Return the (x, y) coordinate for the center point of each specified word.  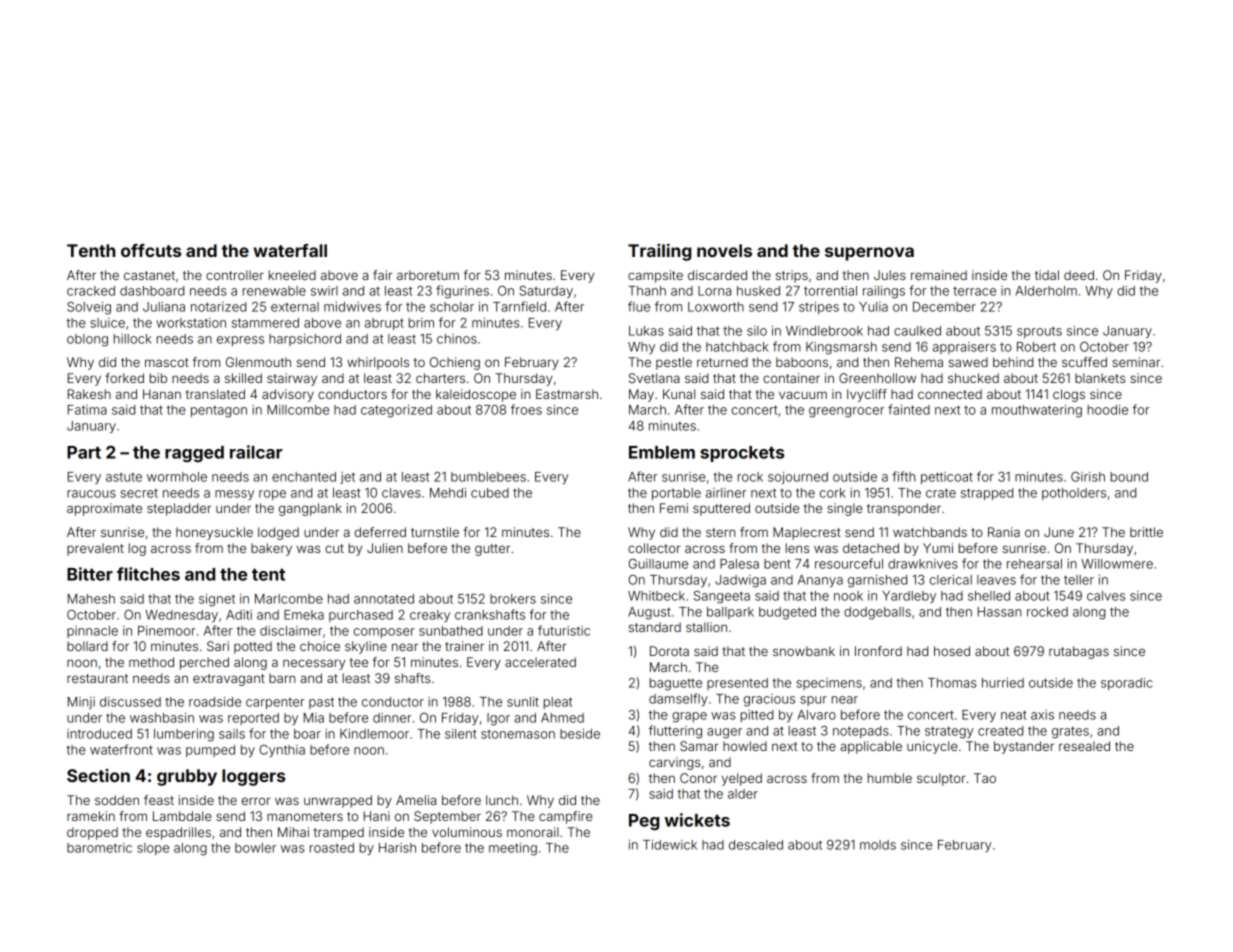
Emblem (662, 452)
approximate (104, 509)
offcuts (151, 250)
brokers (513, 599)
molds (878, 845)
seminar (1136, 362)
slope (153, 849)
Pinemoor (166, 631)
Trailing (659, 252)
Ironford (878, 651)
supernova (869, 254)
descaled (756, 845)
